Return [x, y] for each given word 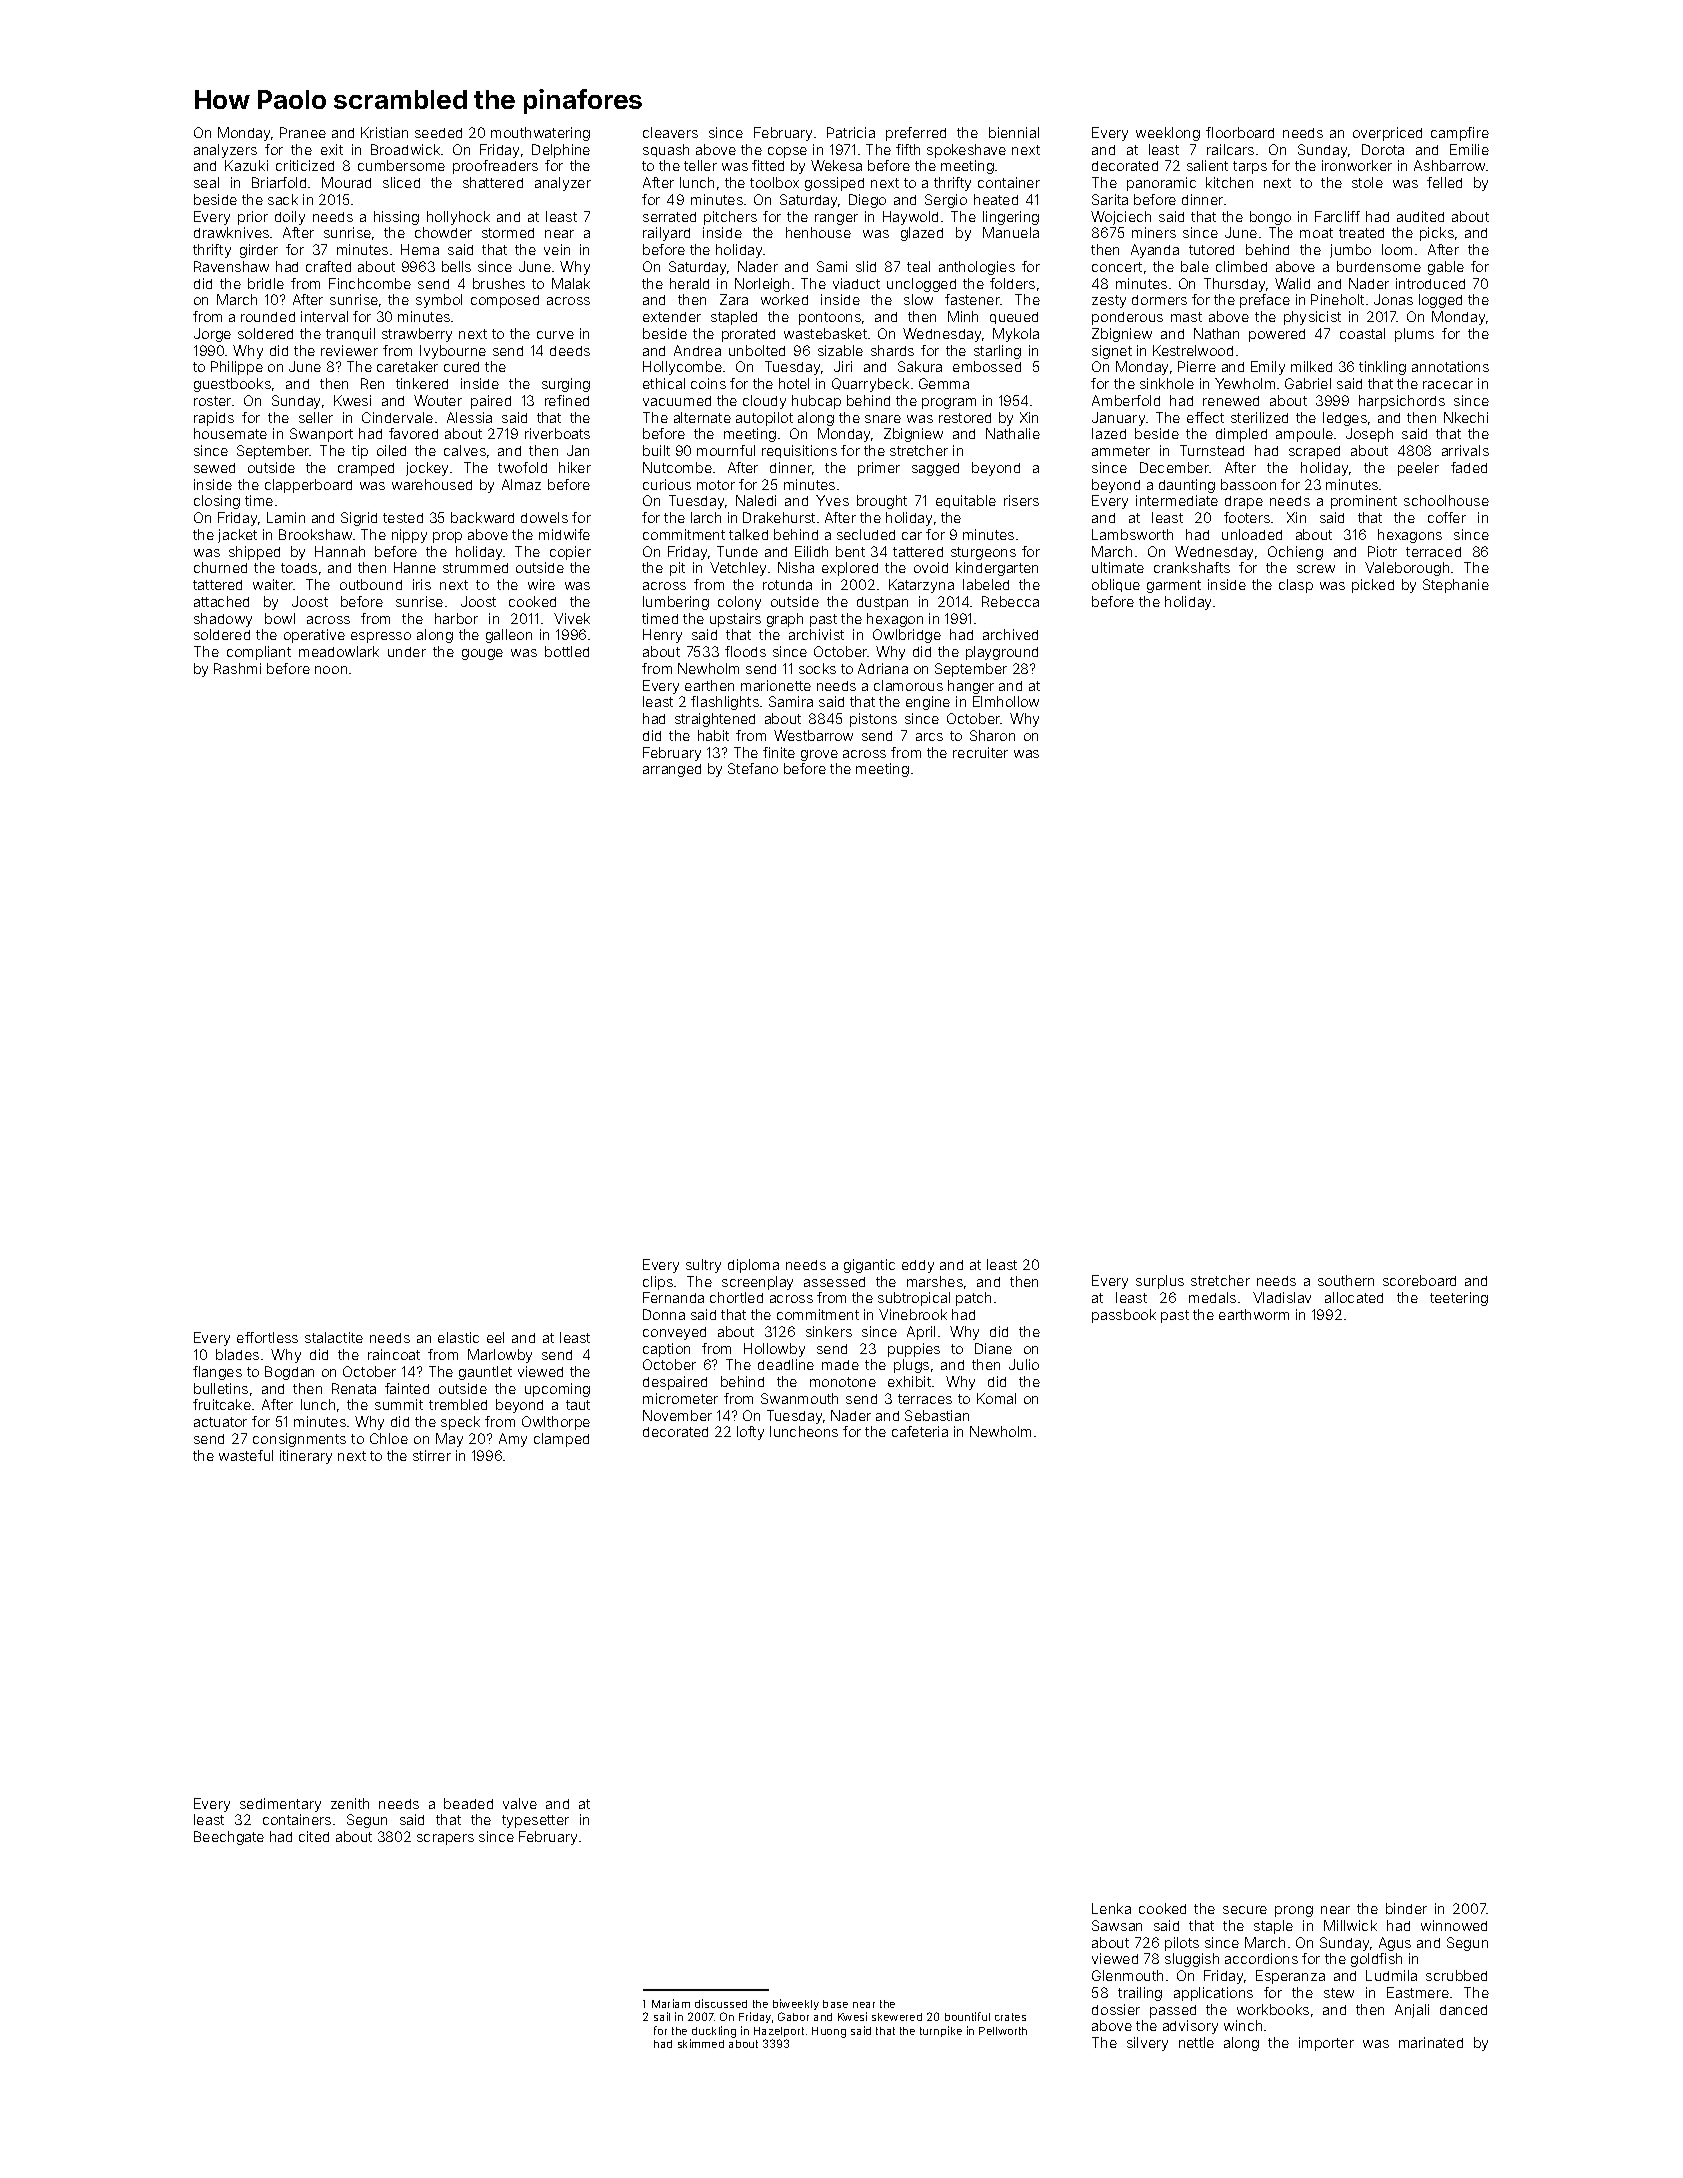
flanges [217, 1373]
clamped [561, 1440]
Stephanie [1456, 586]
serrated [669, 217]
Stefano [753, 768]
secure [1245, 1910]
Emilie [1469, 149]
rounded [268, 317]
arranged [672, 770]
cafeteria [920, 1431]
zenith [350, 1803]
